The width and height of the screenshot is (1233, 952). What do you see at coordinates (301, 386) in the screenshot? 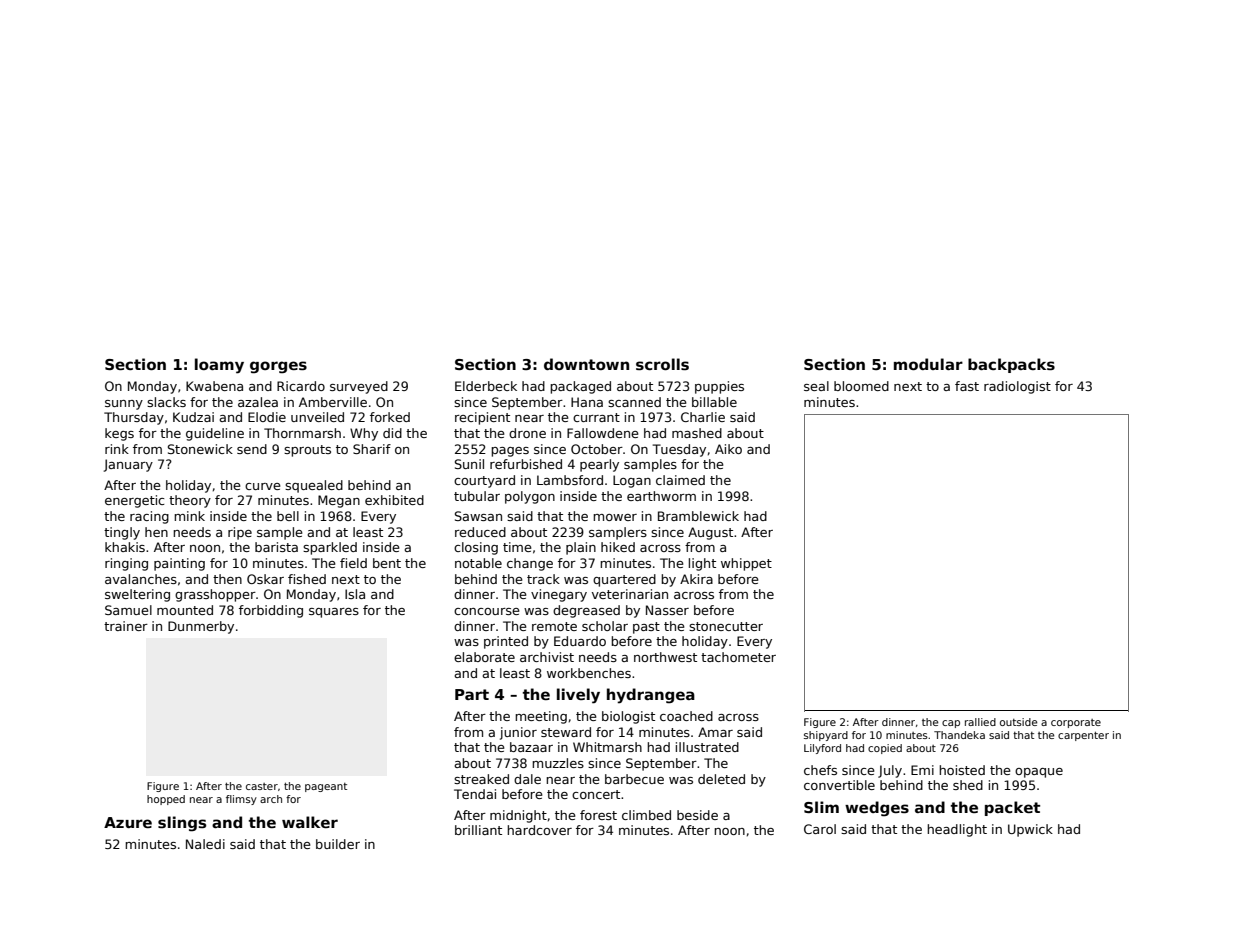
I see `Ricardo` at bounding box center [301, 386].
